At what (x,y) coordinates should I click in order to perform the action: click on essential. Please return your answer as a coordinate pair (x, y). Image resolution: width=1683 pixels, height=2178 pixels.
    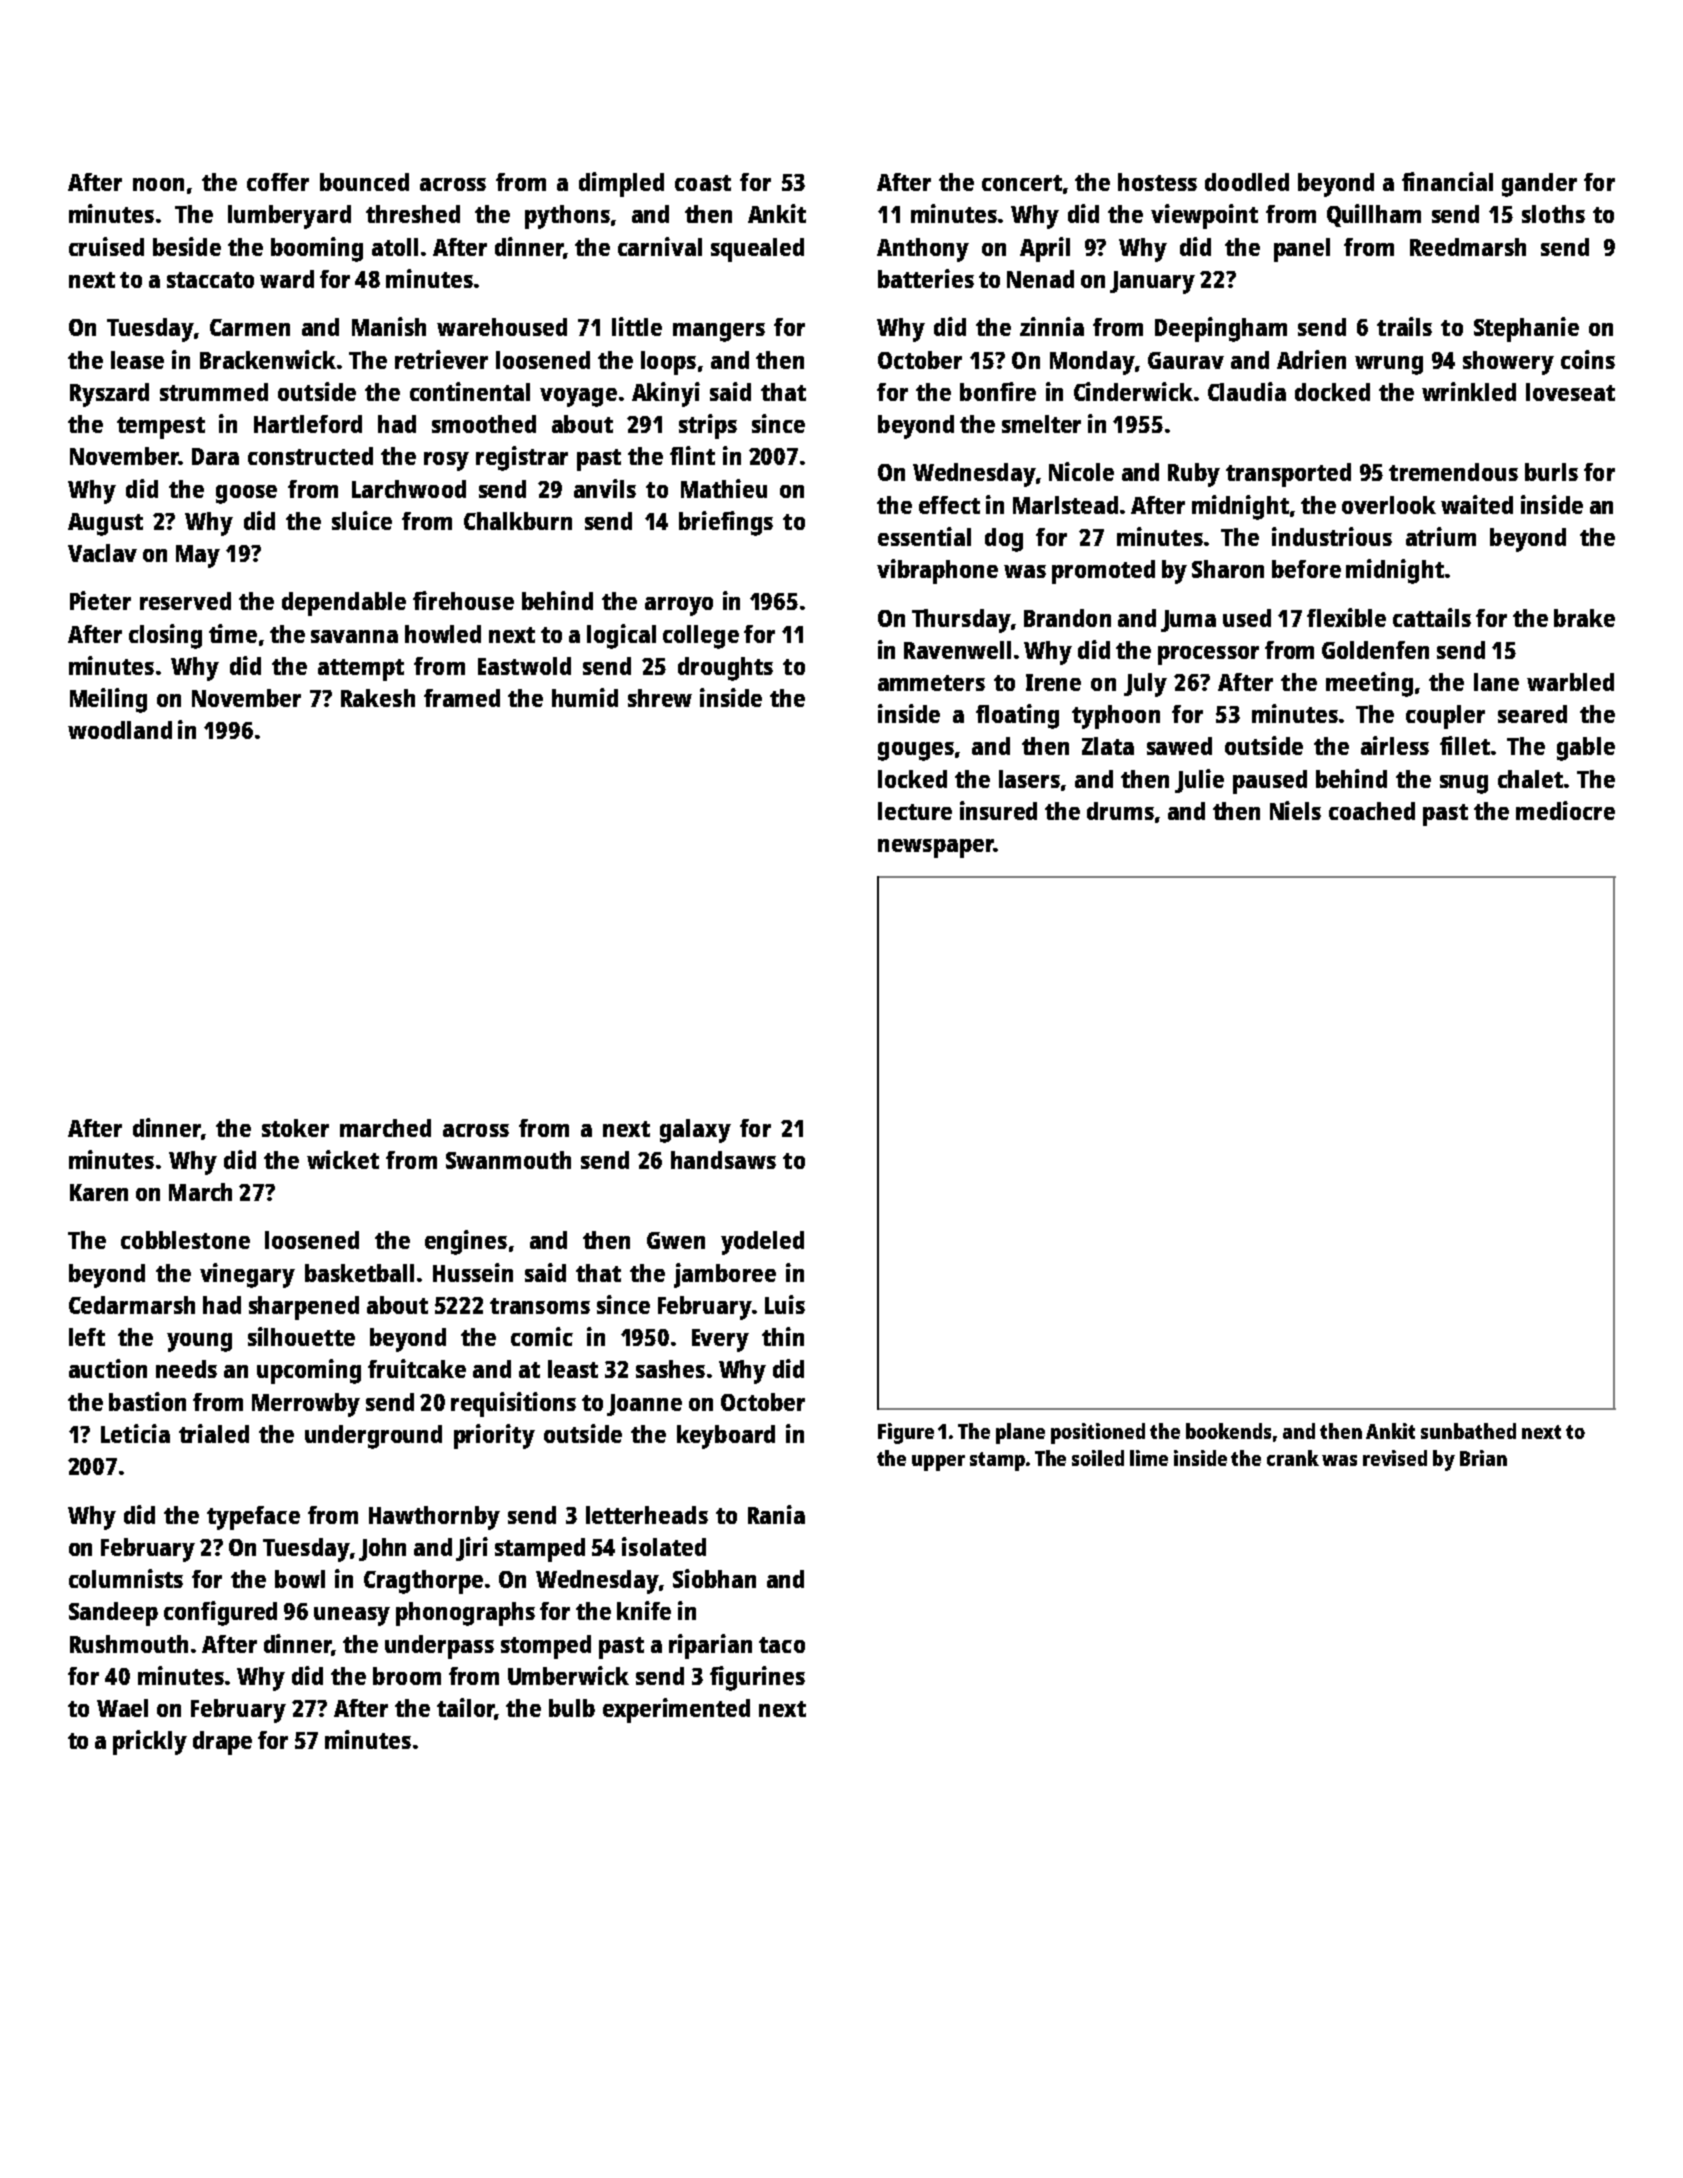
    Looking at the image, I should click on (924, 536).
